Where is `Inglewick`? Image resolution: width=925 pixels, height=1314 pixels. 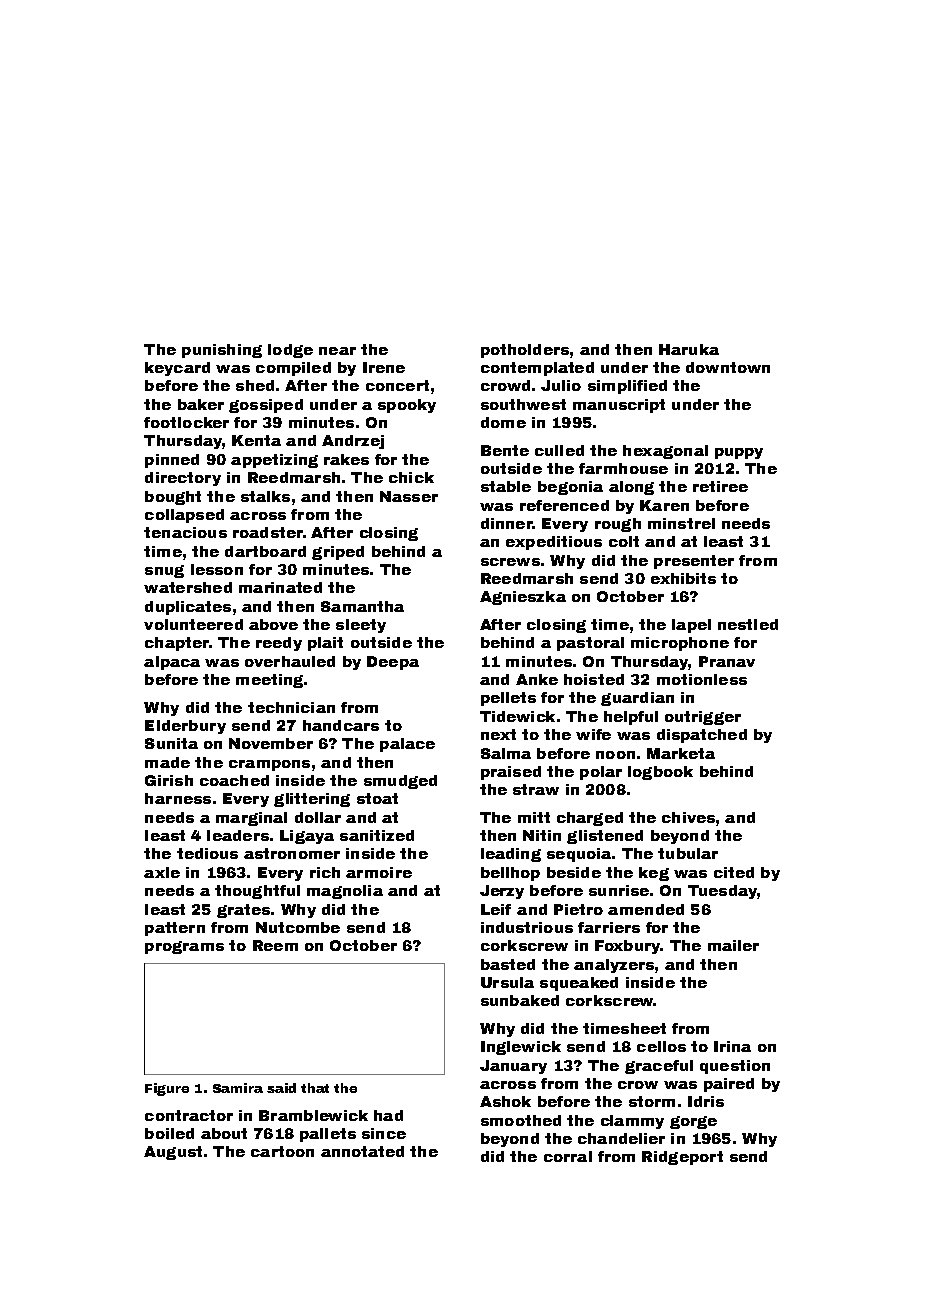
Inglewick is located at coordinates (521, 1048).
